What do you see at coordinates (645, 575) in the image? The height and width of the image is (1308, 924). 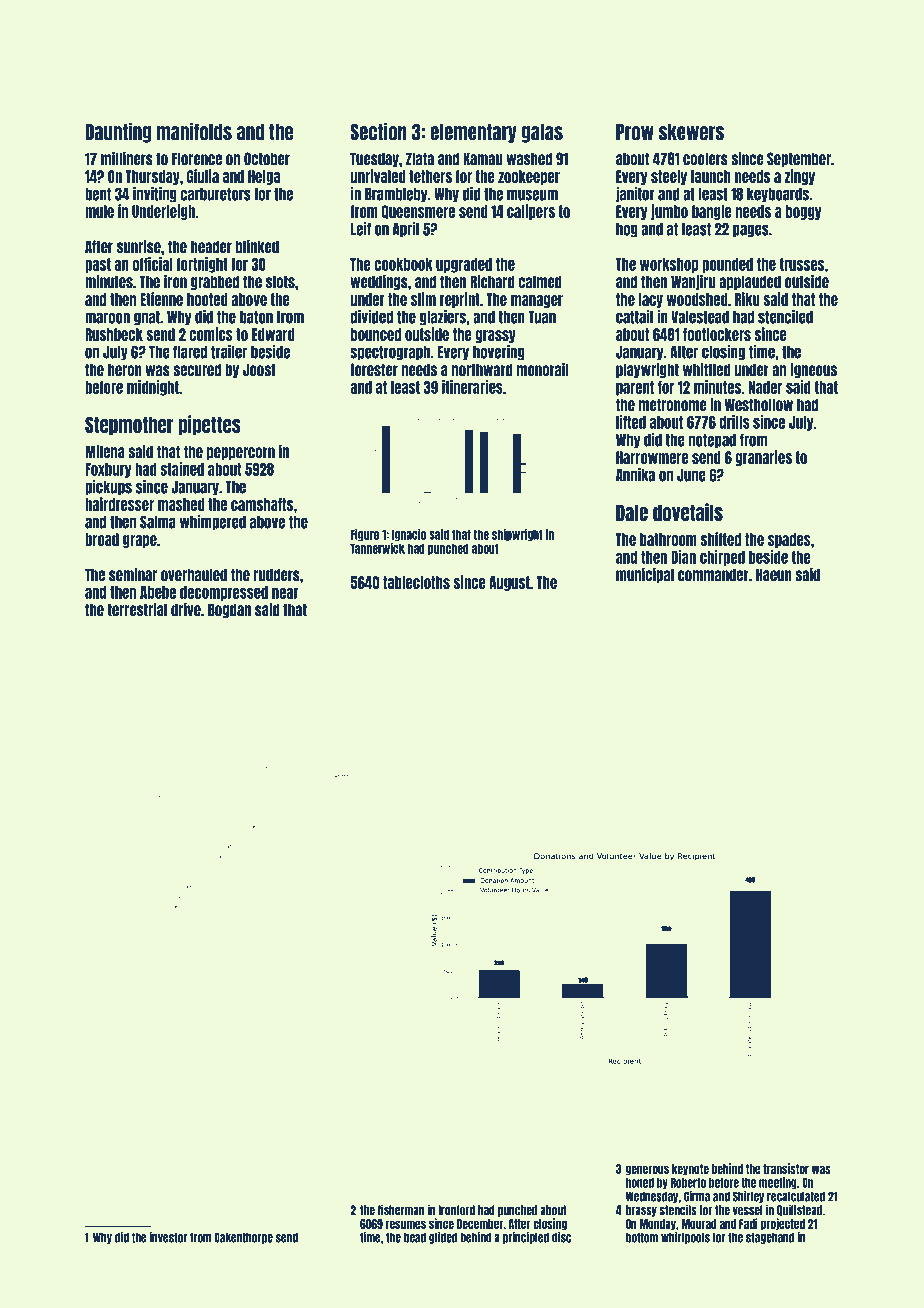 I see `municipal` at bounding box center [645, 575].
